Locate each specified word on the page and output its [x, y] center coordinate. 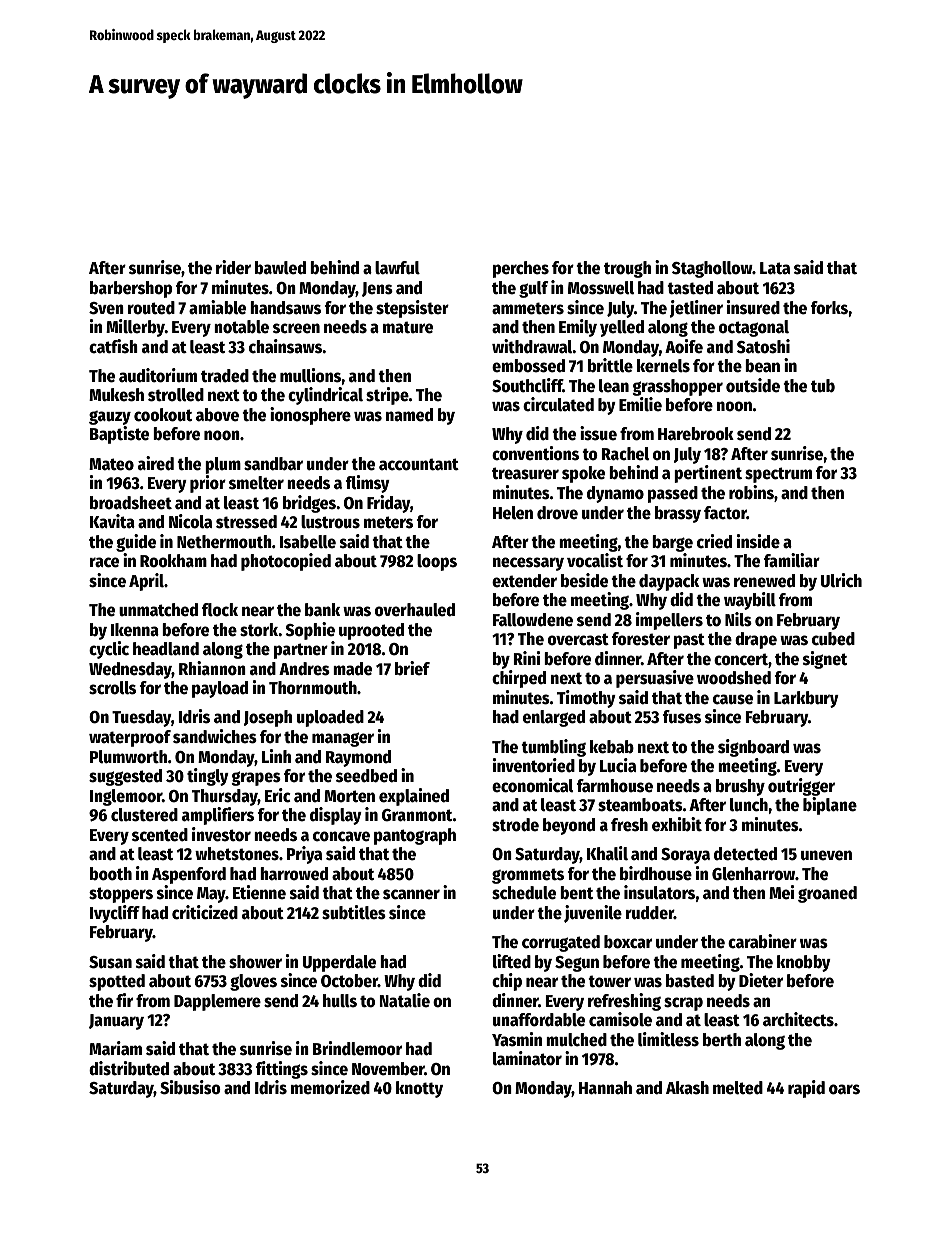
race [104, 562]
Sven [106, 308]
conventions [535, 453]
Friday [388, 504]
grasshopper [677, 387]
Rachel [625, 454]
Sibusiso [190, 1087]
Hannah [605, 1088]
